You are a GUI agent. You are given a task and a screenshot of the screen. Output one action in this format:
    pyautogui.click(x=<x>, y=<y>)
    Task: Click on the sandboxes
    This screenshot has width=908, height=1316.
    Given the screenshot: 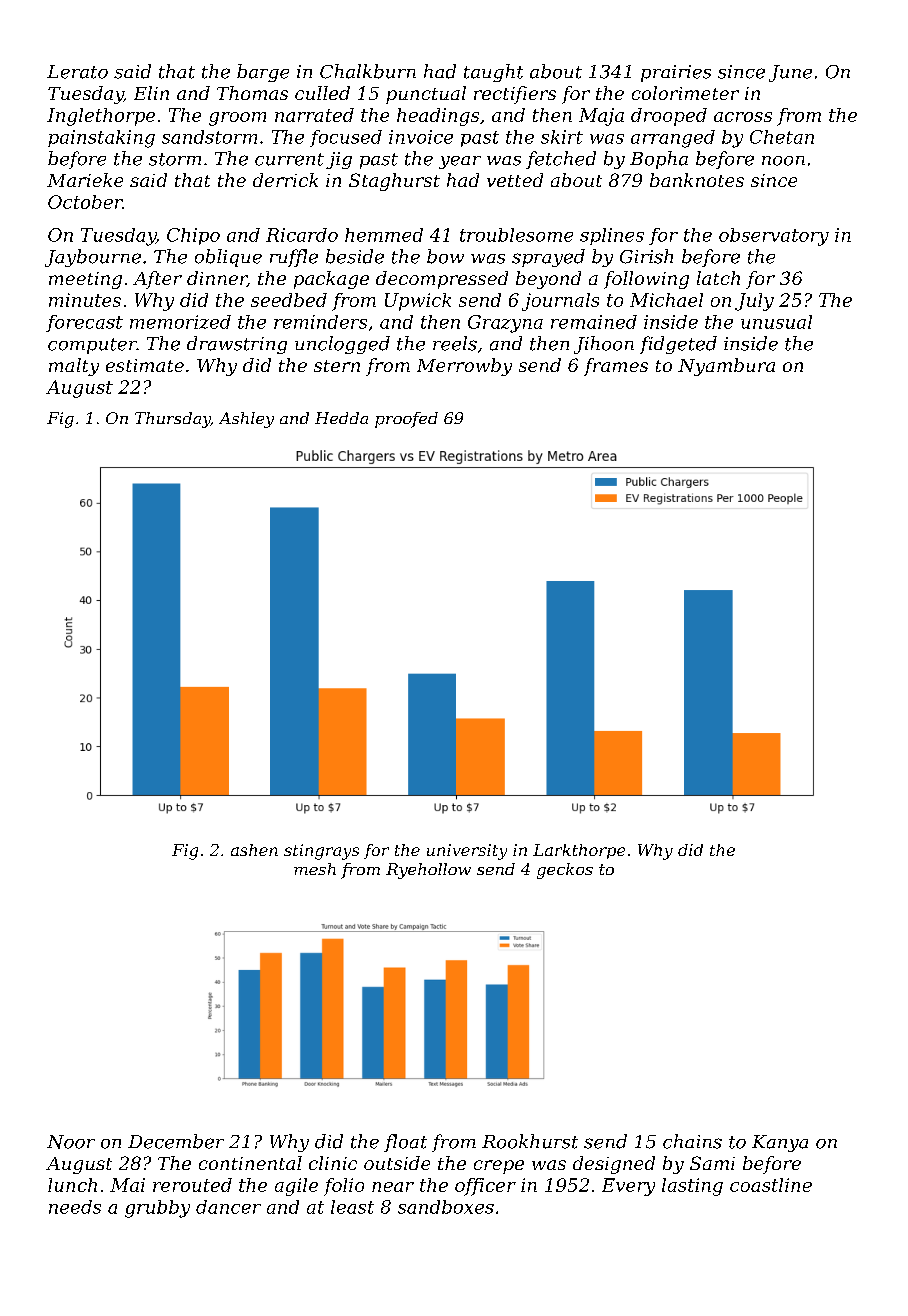 What is the action you would take?
    pyautogui.click(x=446, y=1207)
